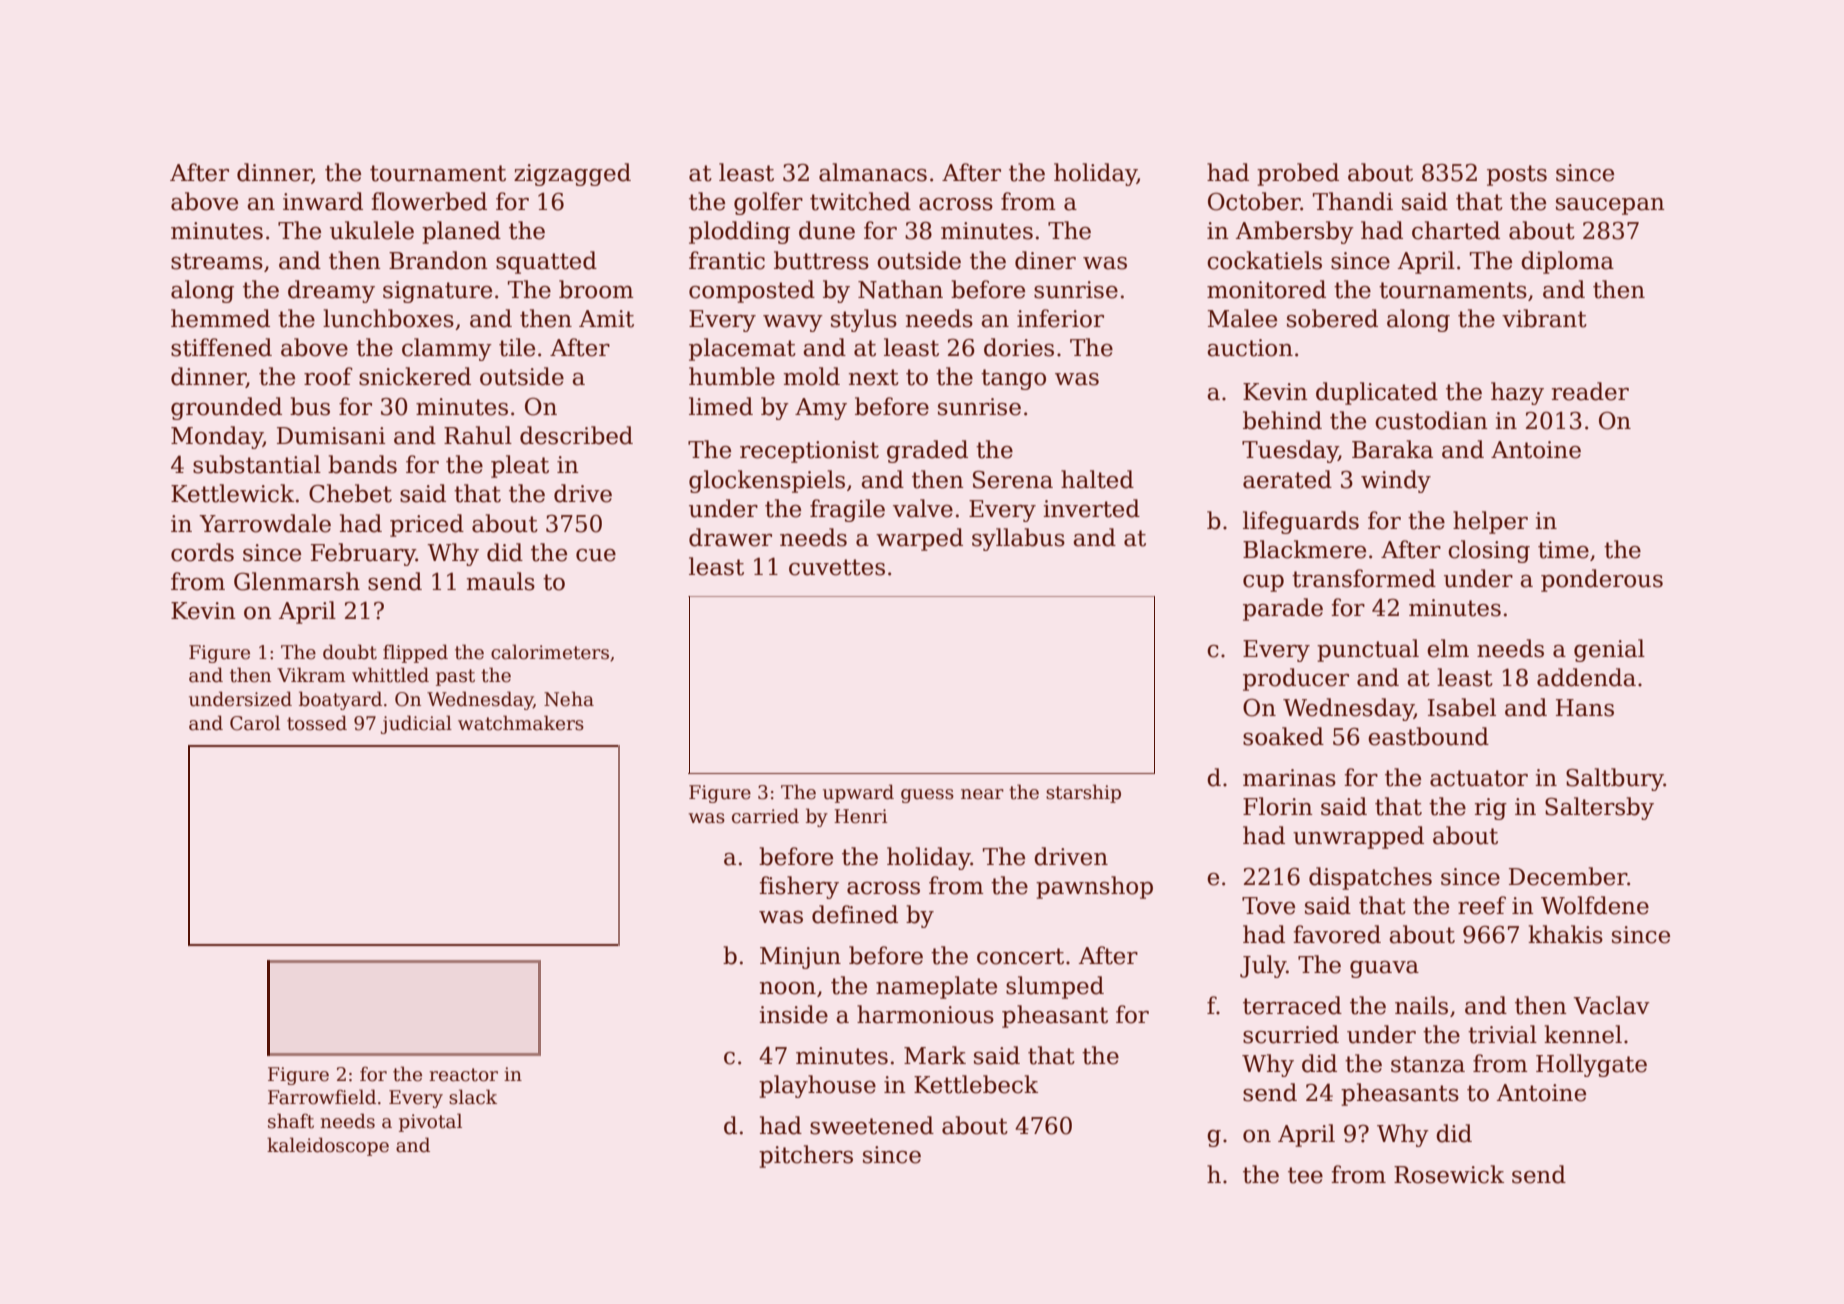 This screenshot has height=1304, width=1844. I want to click on receptionist, so click(809, 452).
